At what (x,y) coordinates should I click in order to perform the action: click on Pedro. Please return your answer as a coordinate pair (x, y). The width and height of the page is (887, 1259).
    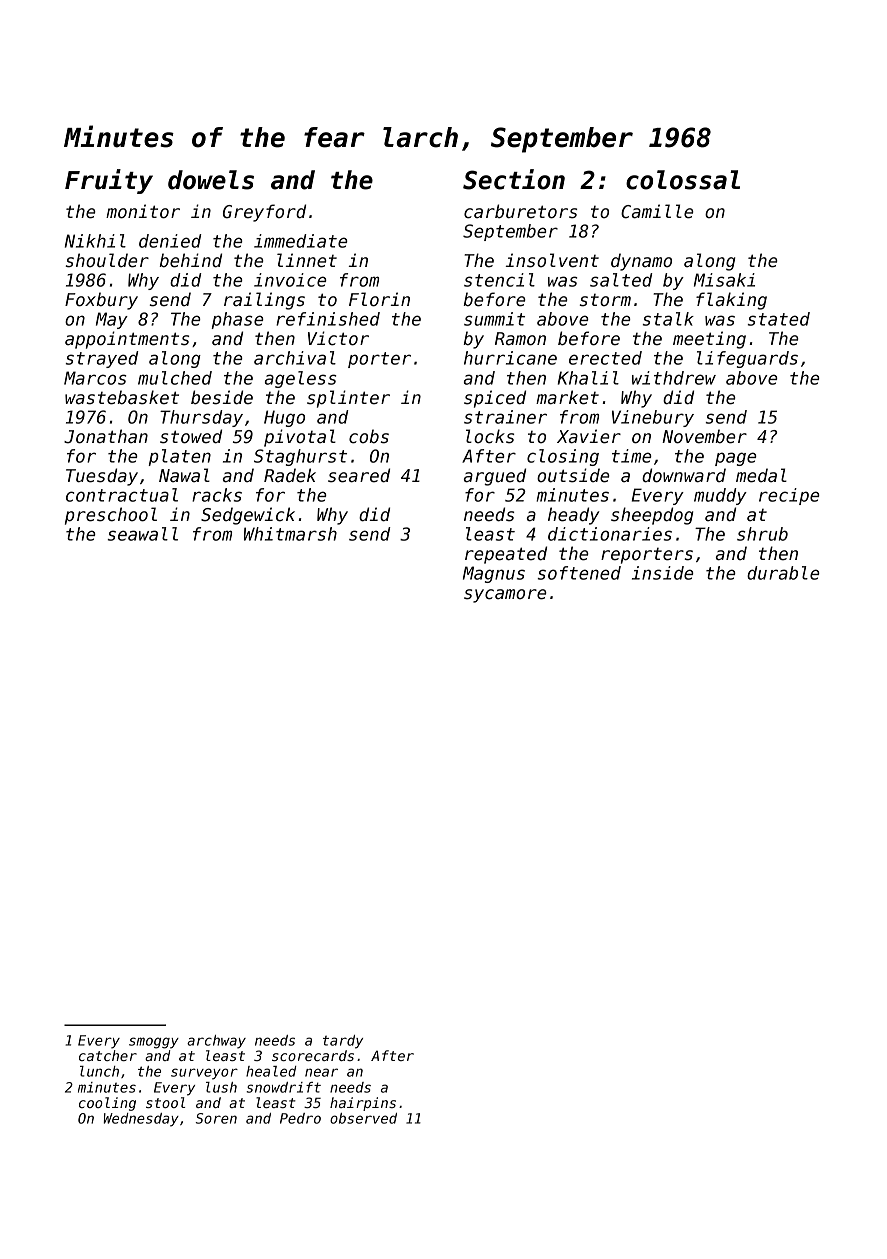
    Looking at the image, I should click on (300, 1118).
